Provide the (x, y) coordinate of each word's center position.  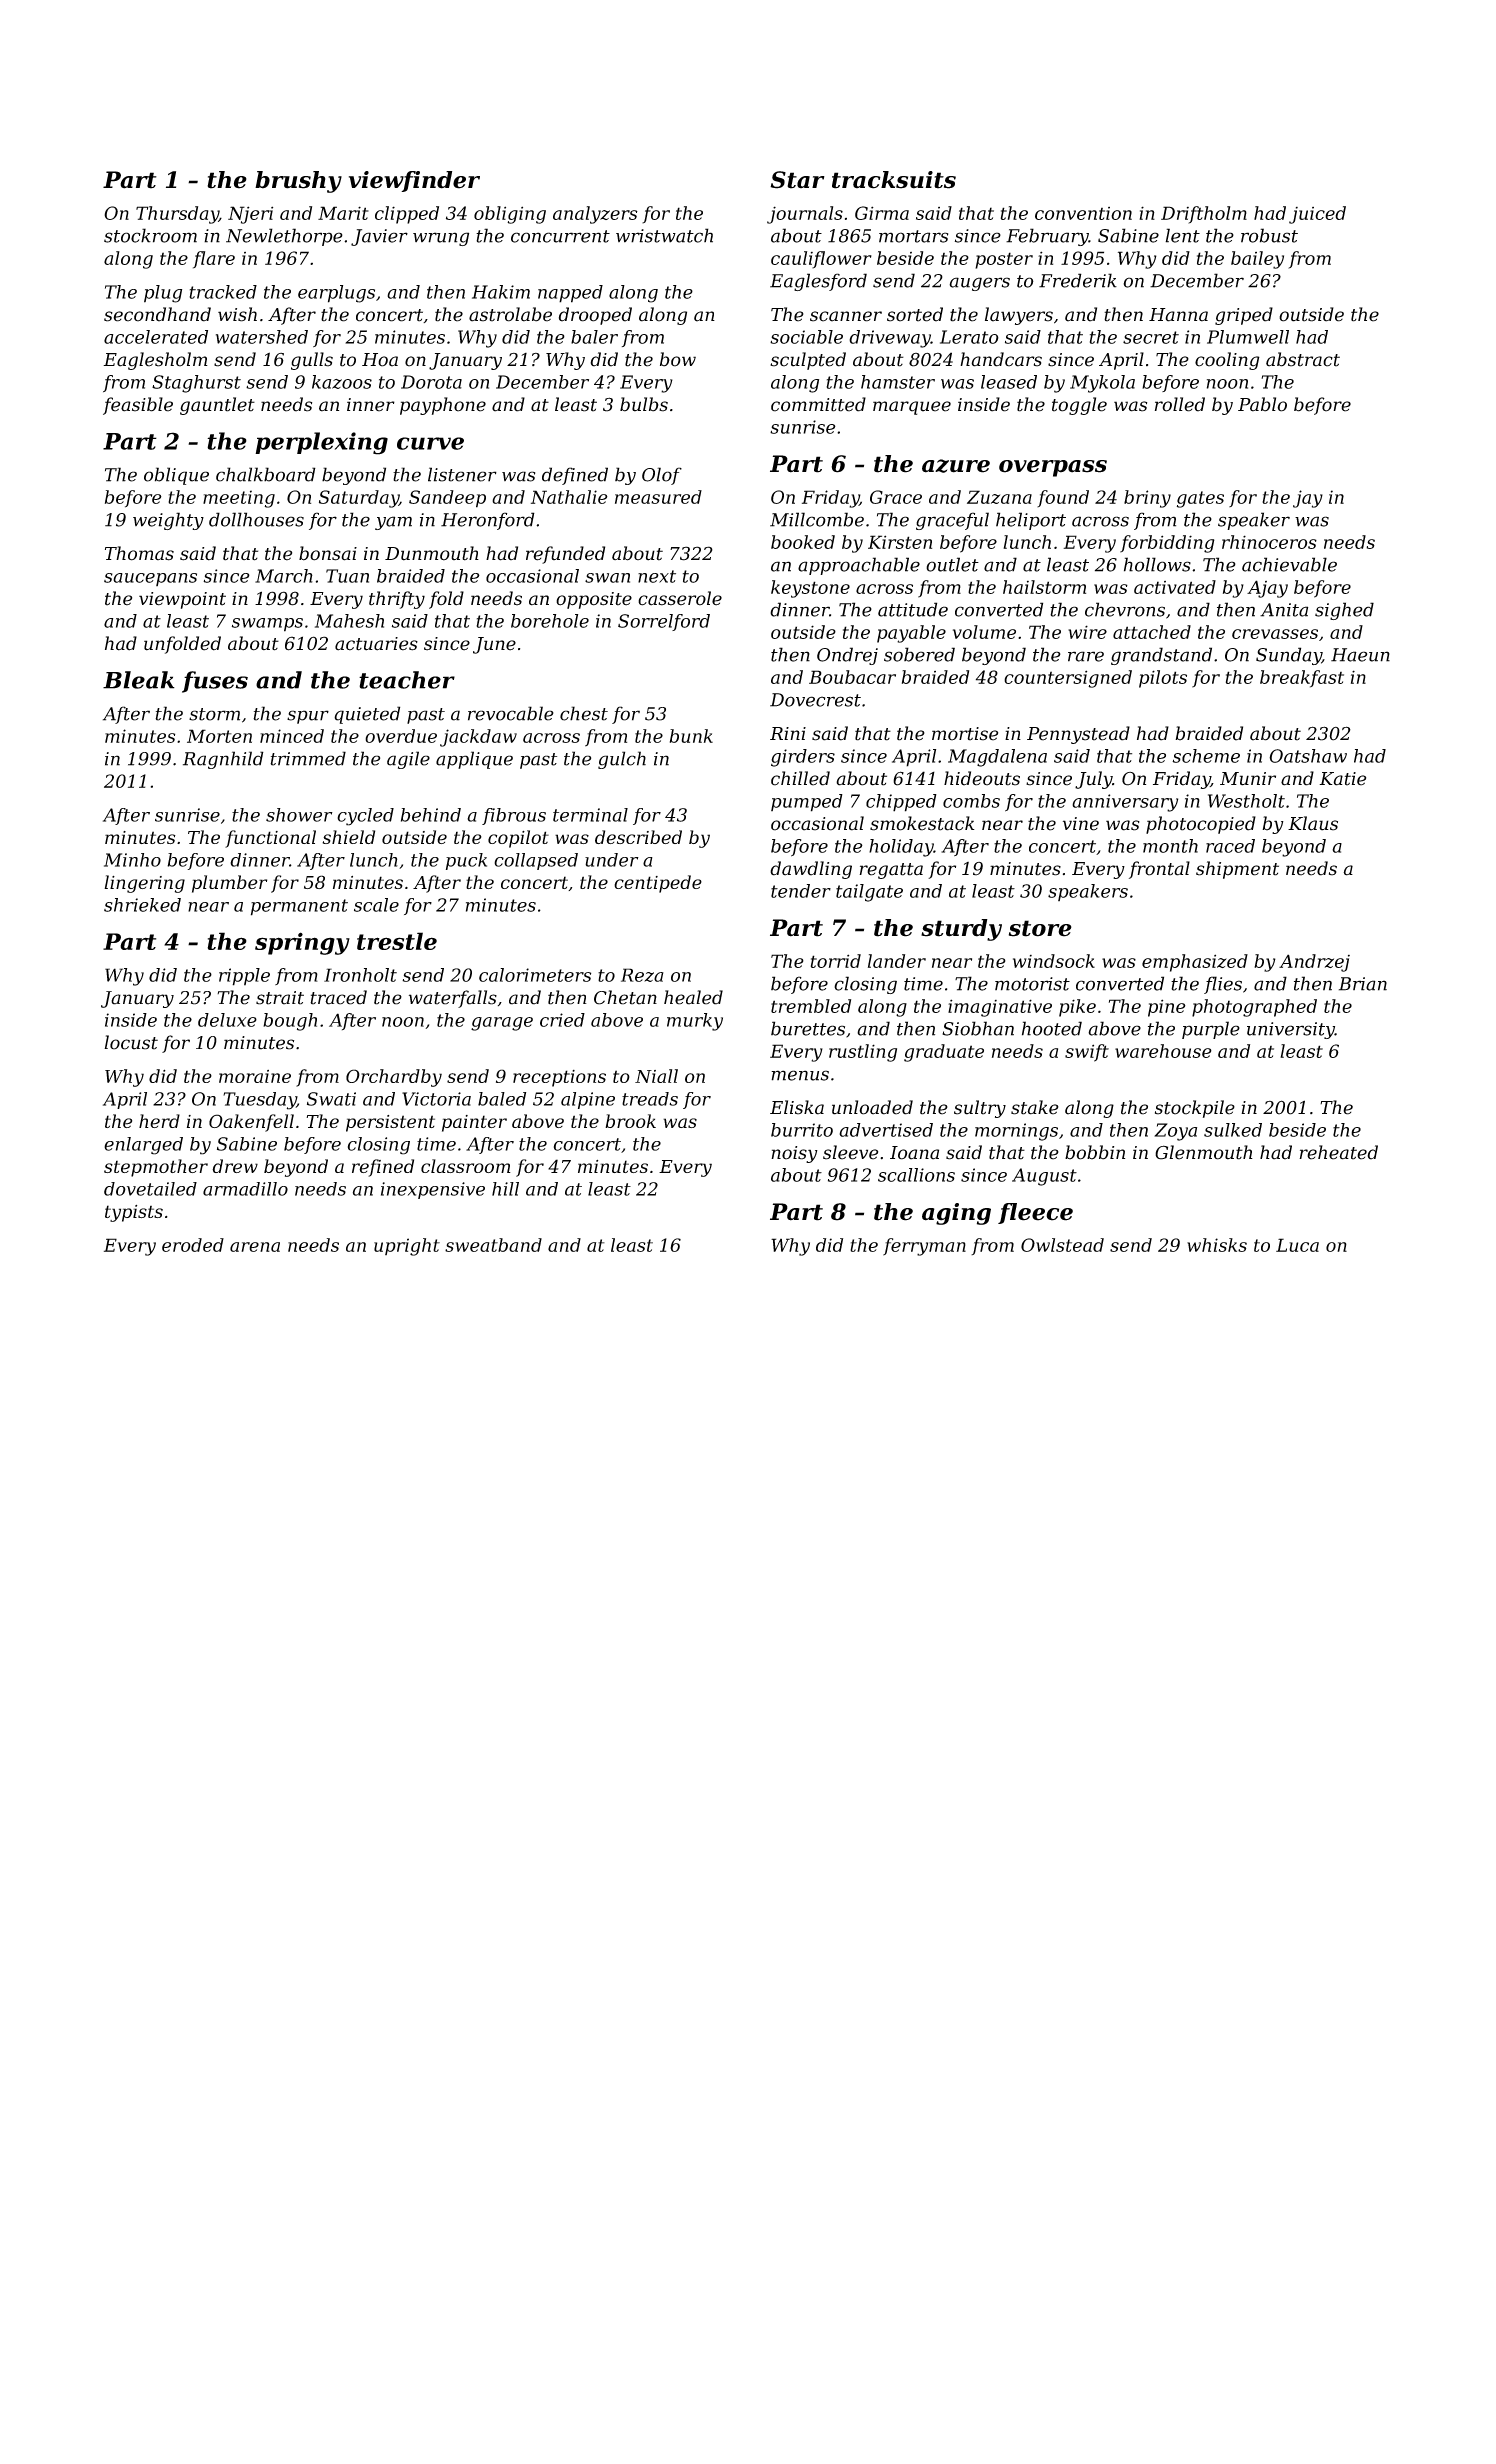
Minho (132, 860)
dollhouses (256, 519)
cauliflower (821, 260)
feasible (138, 406)
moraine (255, 1076)
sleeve (850, 1152)
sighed (1344, 611)
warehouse (1163, 1051)
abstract (1303, 359)
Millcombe (817, 519)
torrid (836, 961)
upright (407, 1247)
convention (1083, 213)
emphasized (1195, 963)
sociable (806, 337)
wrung (441, 239)
